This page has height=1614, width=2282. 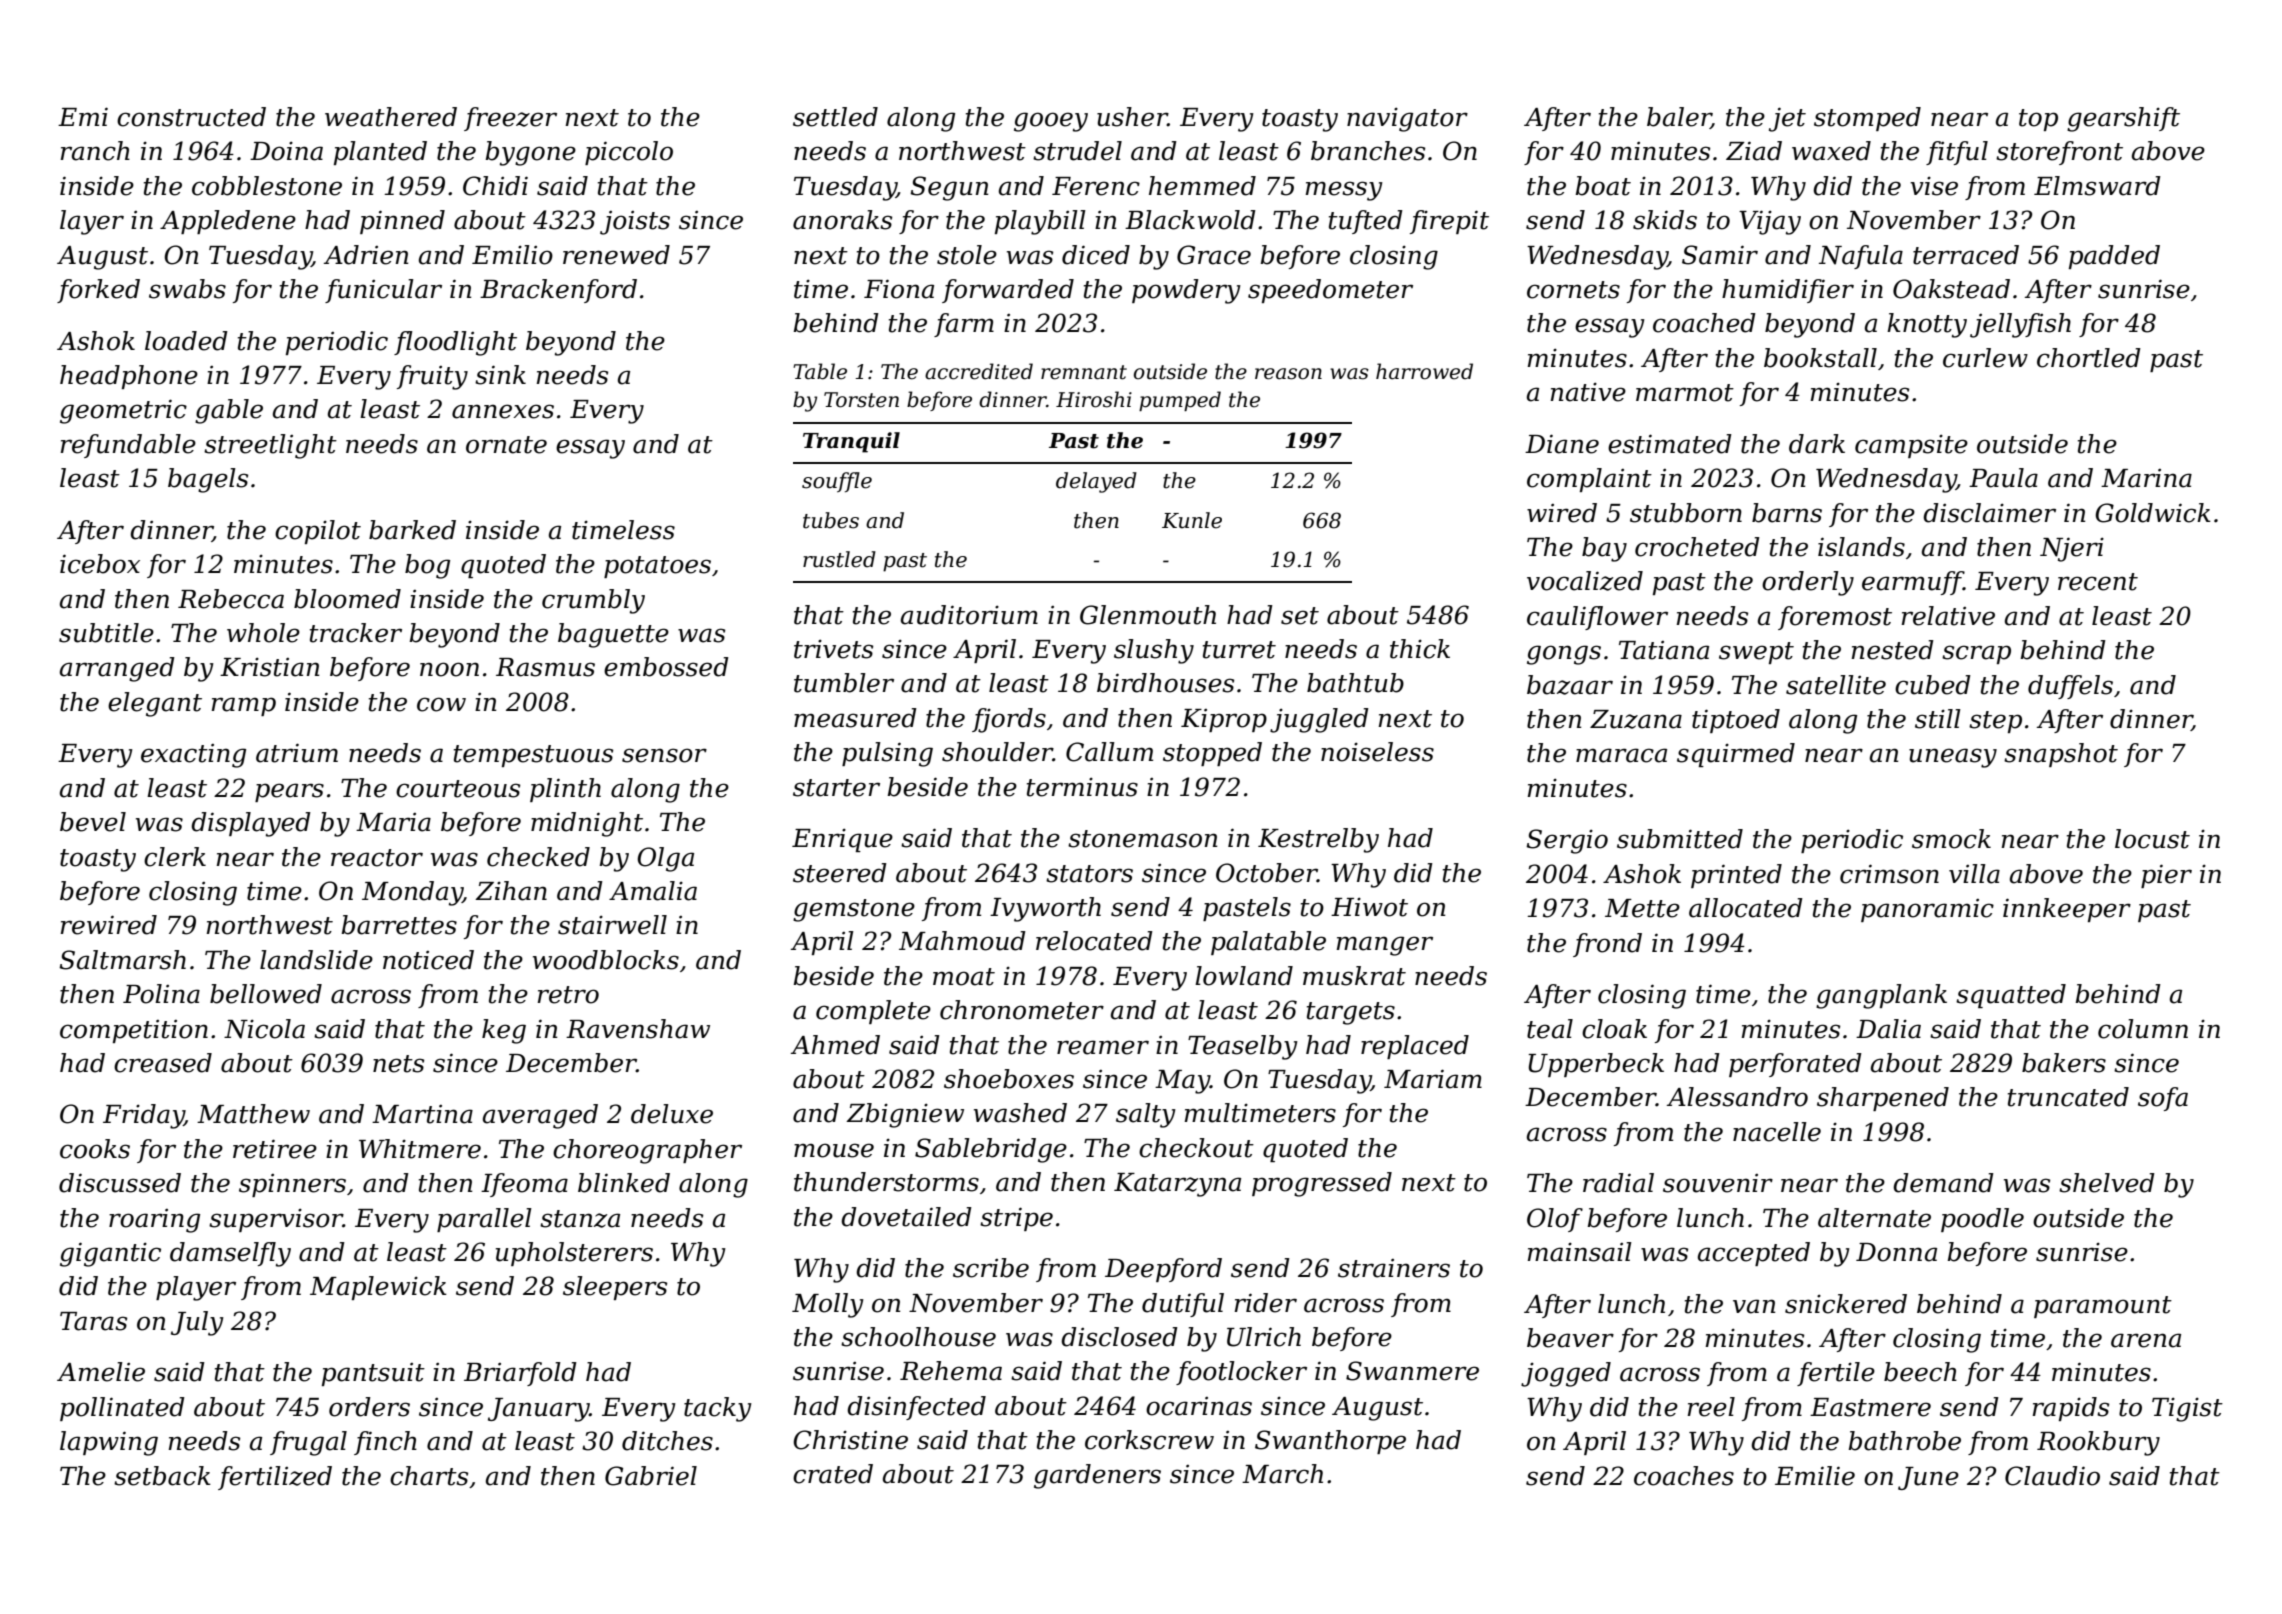 What do you see at coordinates (229, 411) in the page?
I see `gable` at bounding box center [229, 411].
